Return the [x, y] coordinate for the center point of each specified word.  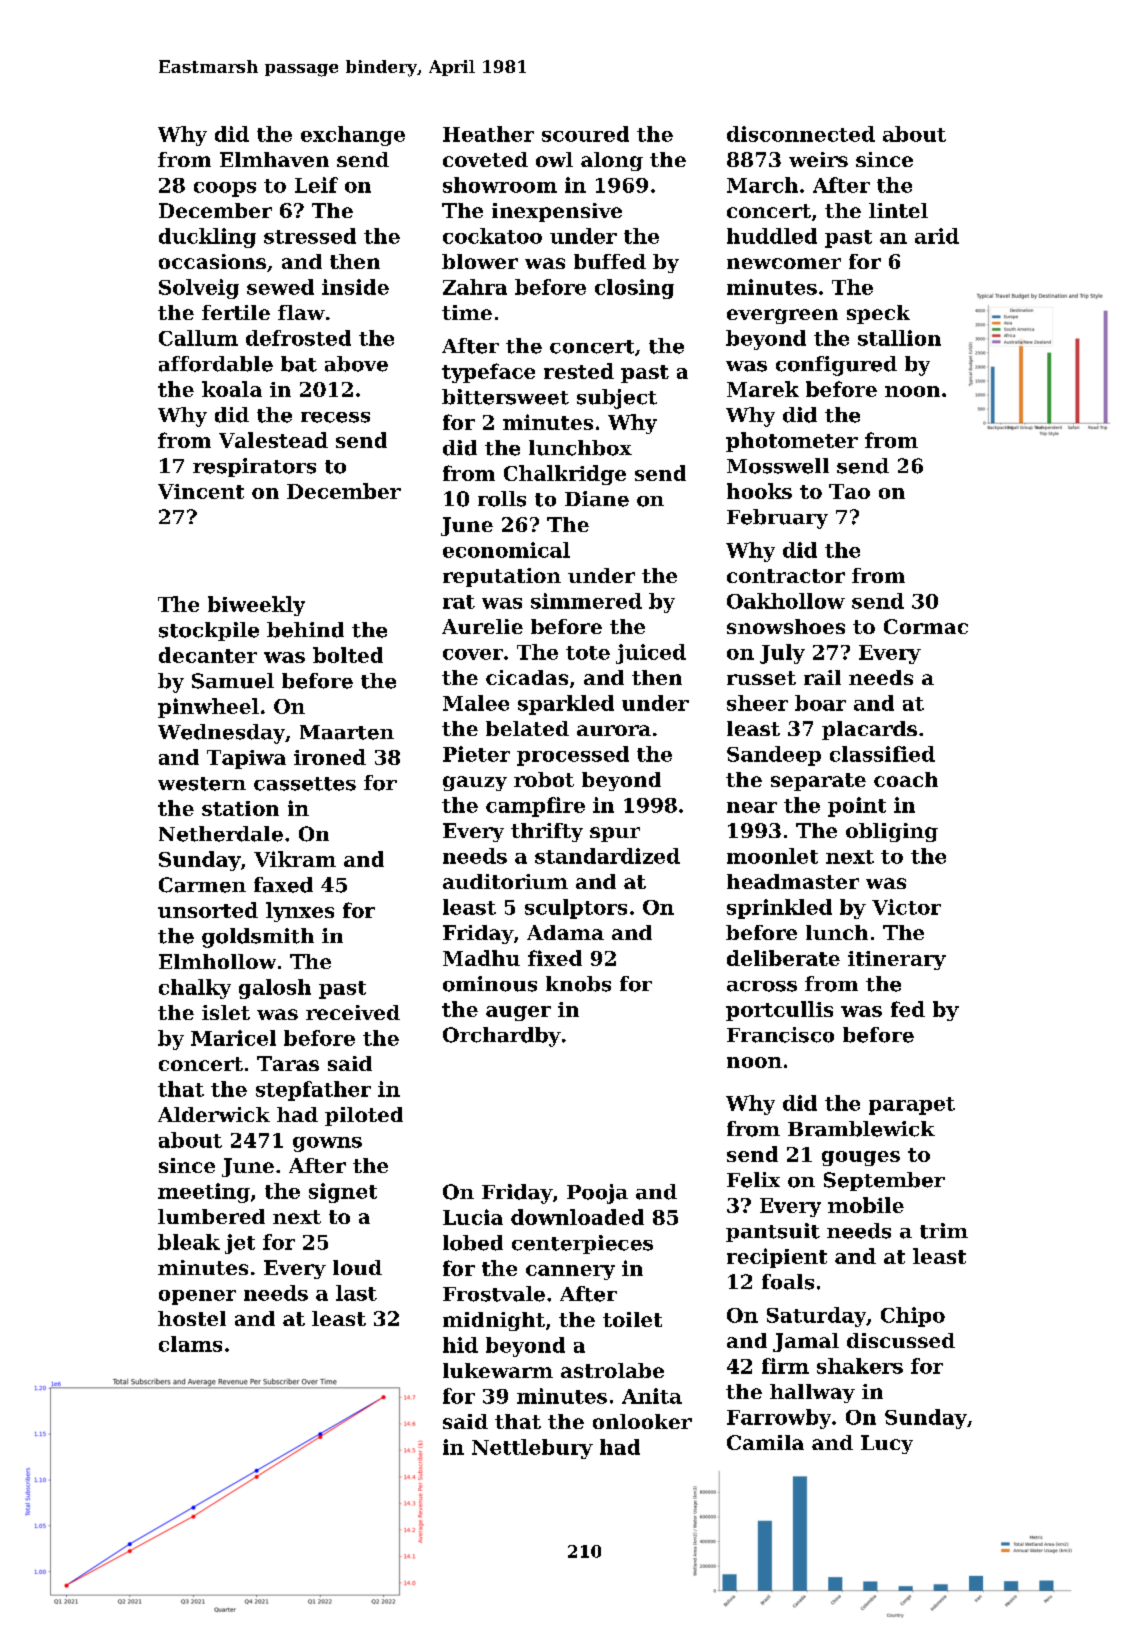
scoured [585, 134]
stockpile [209, 631]
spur [615, 834]
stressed [310, 236]
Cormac [926, 626]
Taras [288, 1063]
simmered [586, 601]
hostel [192, 1318]
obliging [892, 832]
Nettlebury [532, 1449]
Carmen [202, 885]
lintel [898, 210]
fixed [555, 958]
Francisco [780, 1035]
